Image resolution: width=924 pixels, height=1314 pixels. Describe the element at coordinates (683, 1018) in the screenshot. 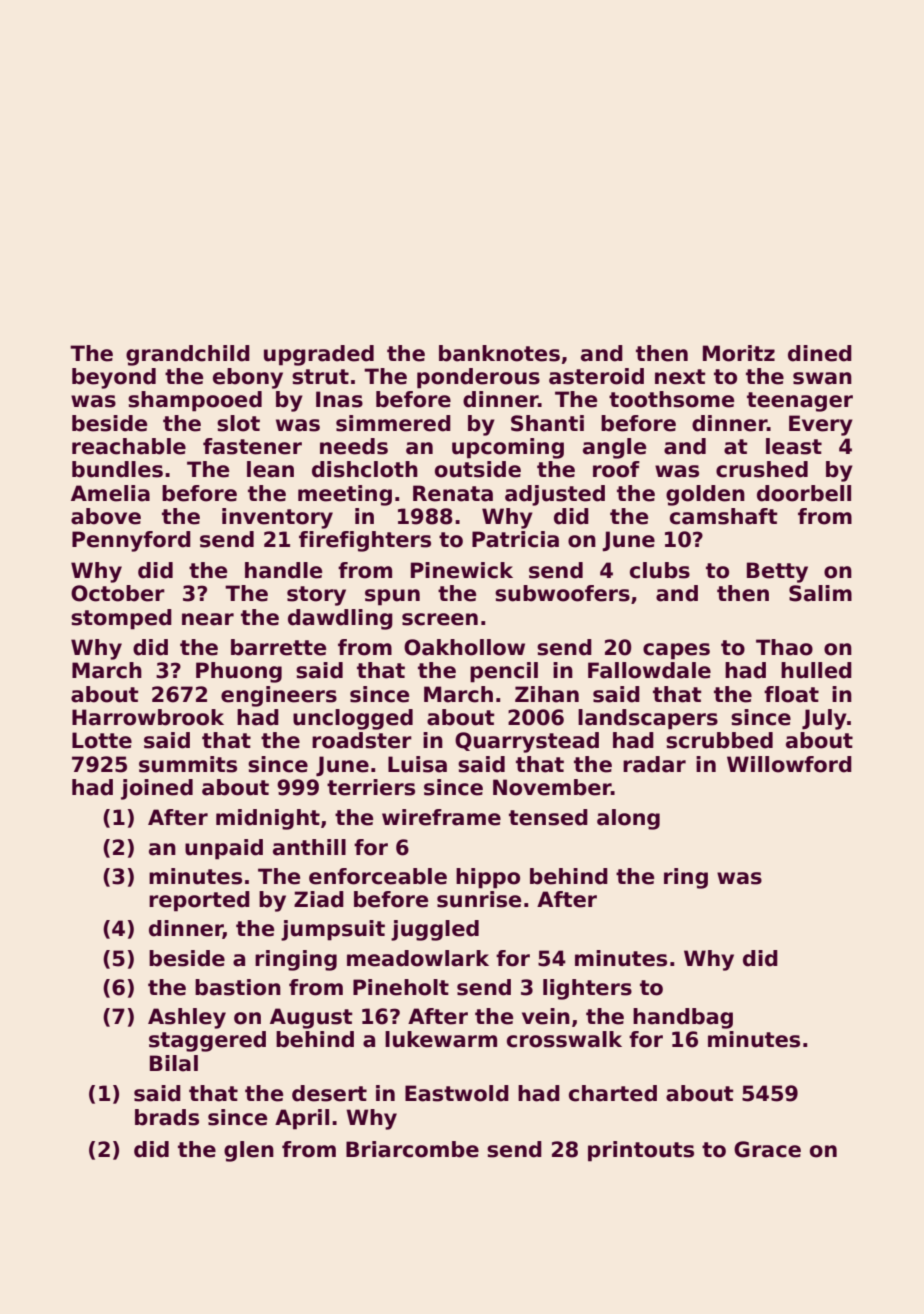

I see `handbag` at that location.
